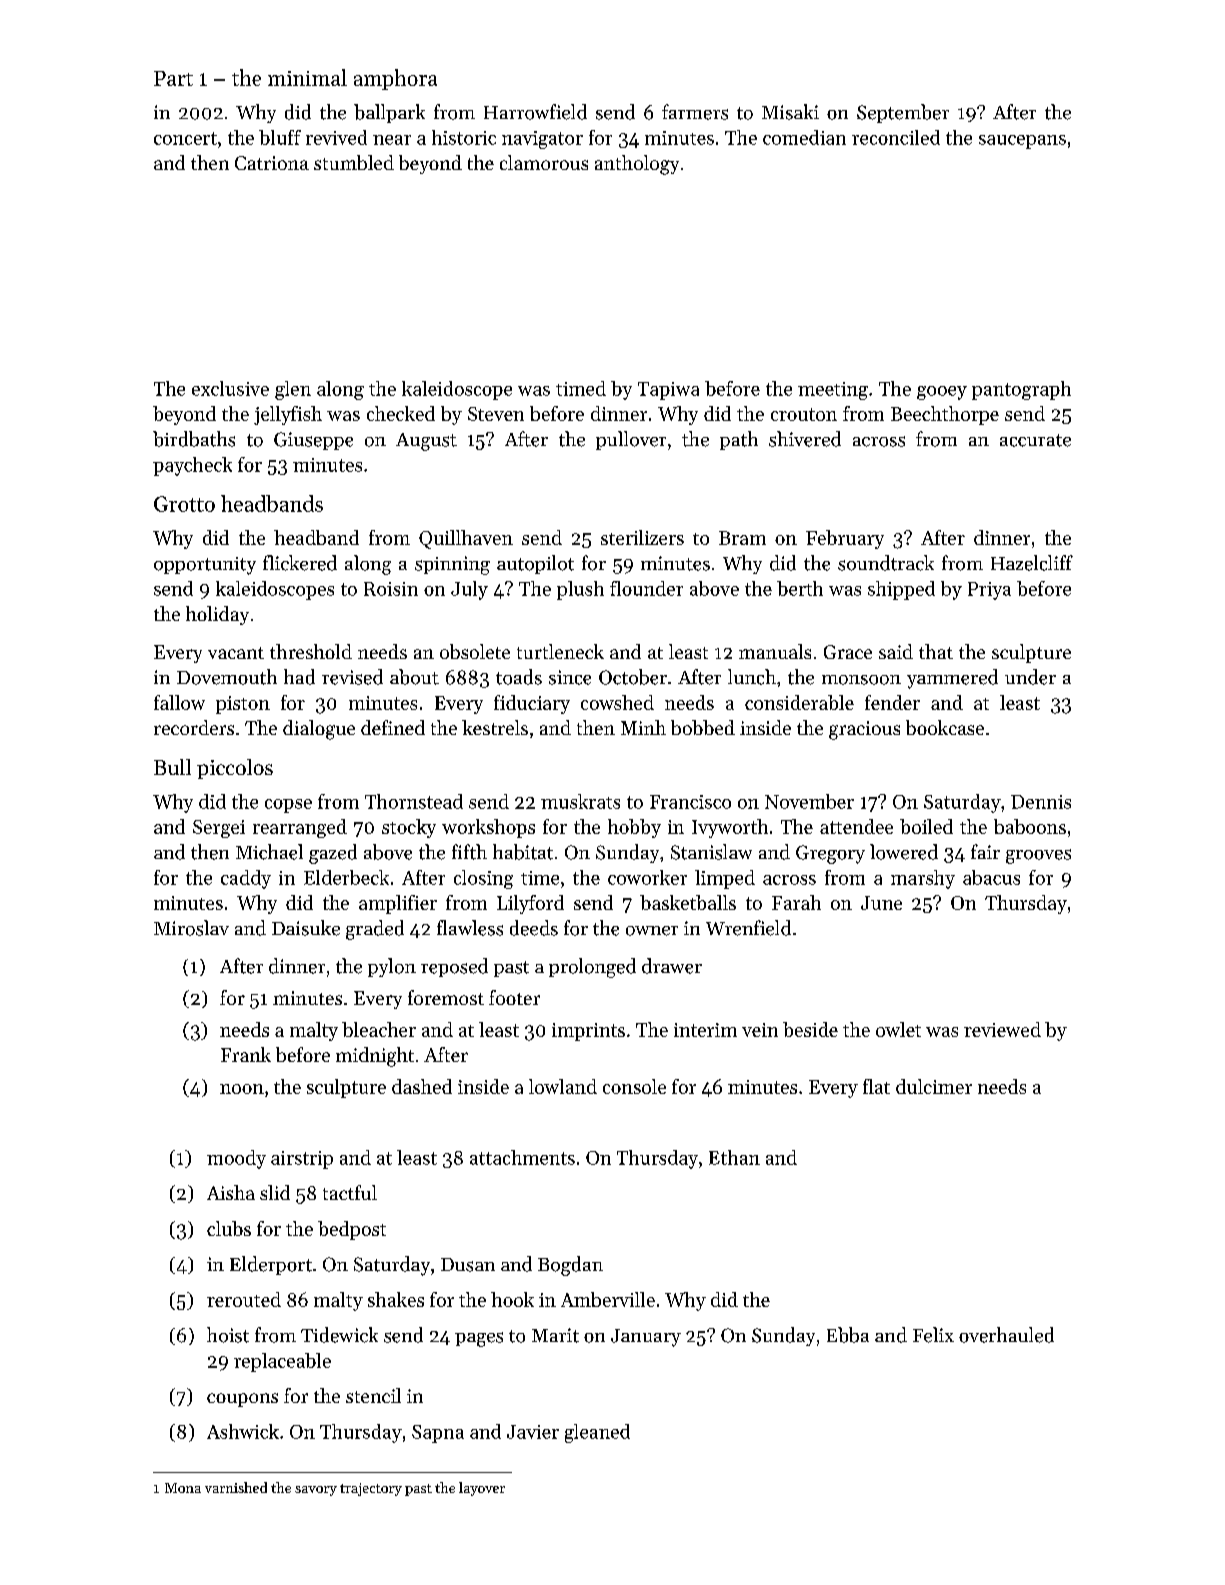  Describe the element at coordinates (1021, 390) in the screenshot. I see `pantograph` at that location.
